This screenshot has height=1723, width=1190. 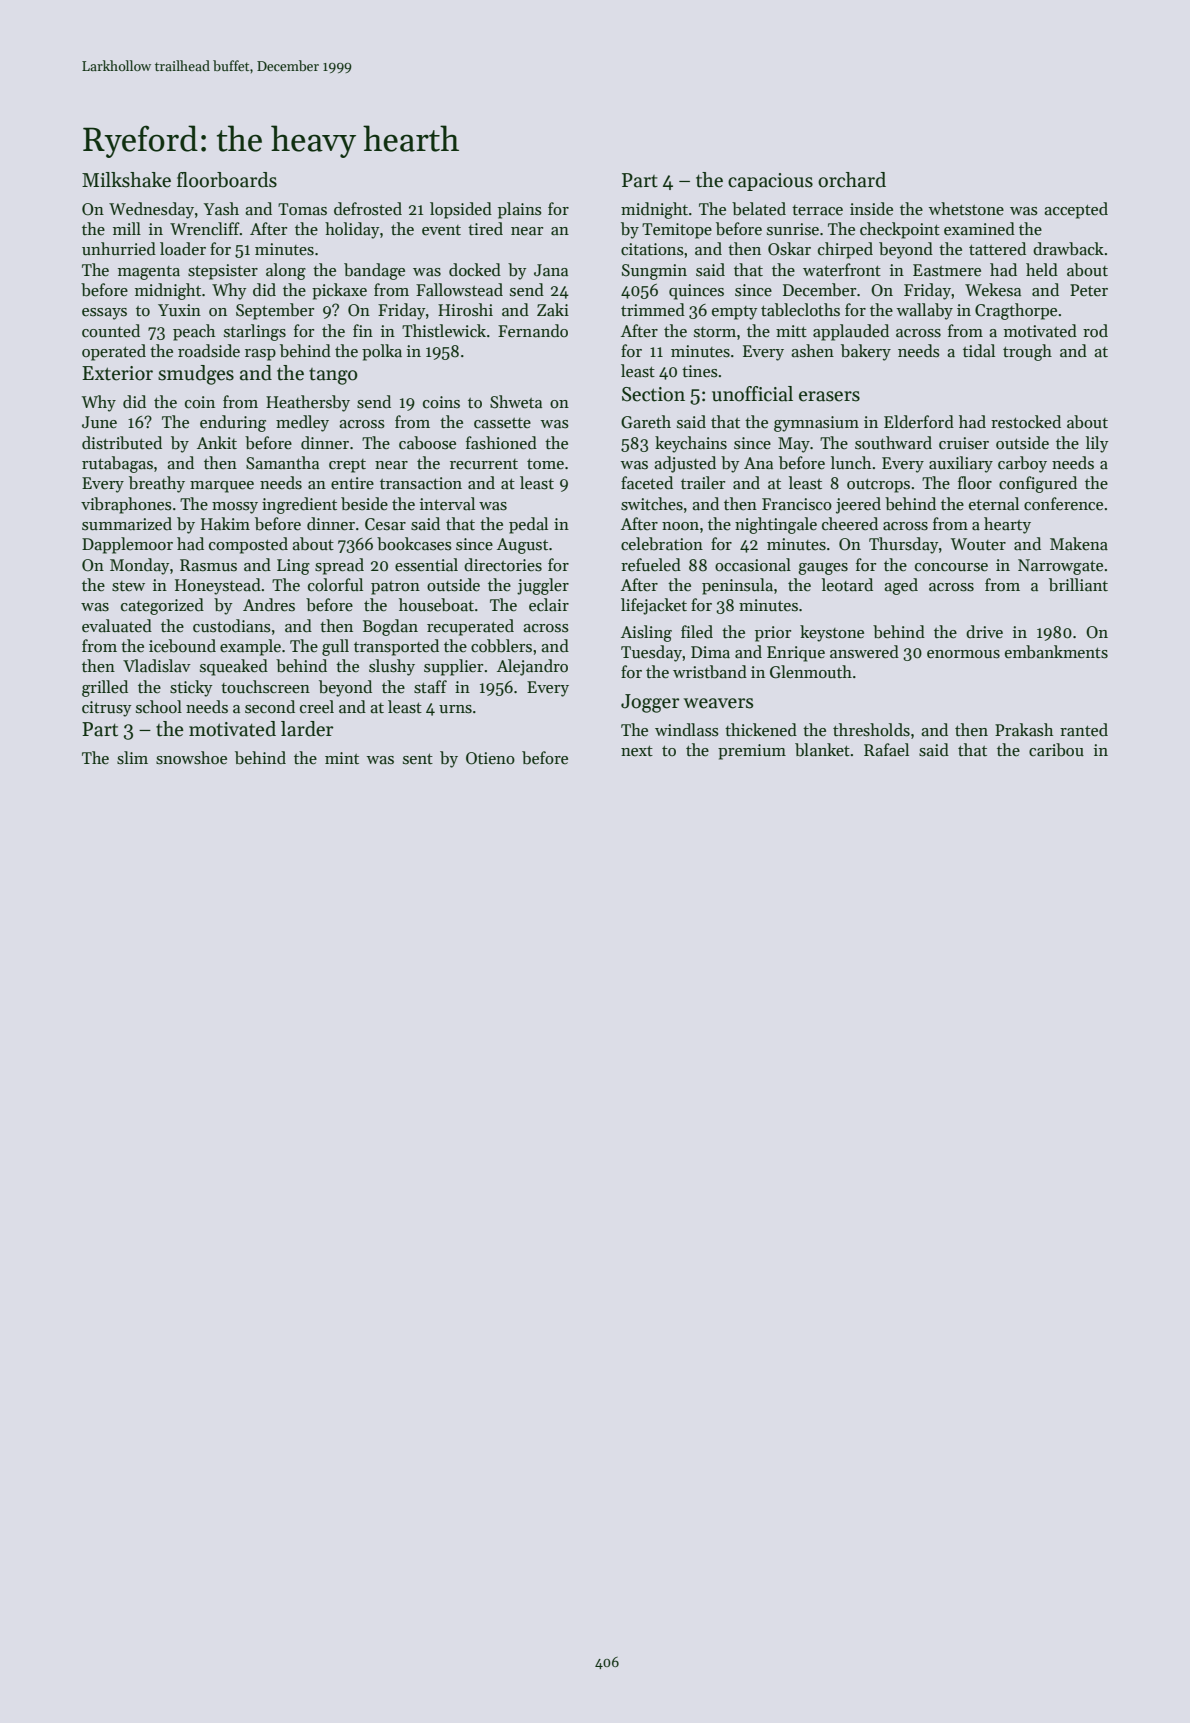 What do you see at coordinates (347, 466) in the screenshot?
I see `crept` at bounding box center [347, 466].
